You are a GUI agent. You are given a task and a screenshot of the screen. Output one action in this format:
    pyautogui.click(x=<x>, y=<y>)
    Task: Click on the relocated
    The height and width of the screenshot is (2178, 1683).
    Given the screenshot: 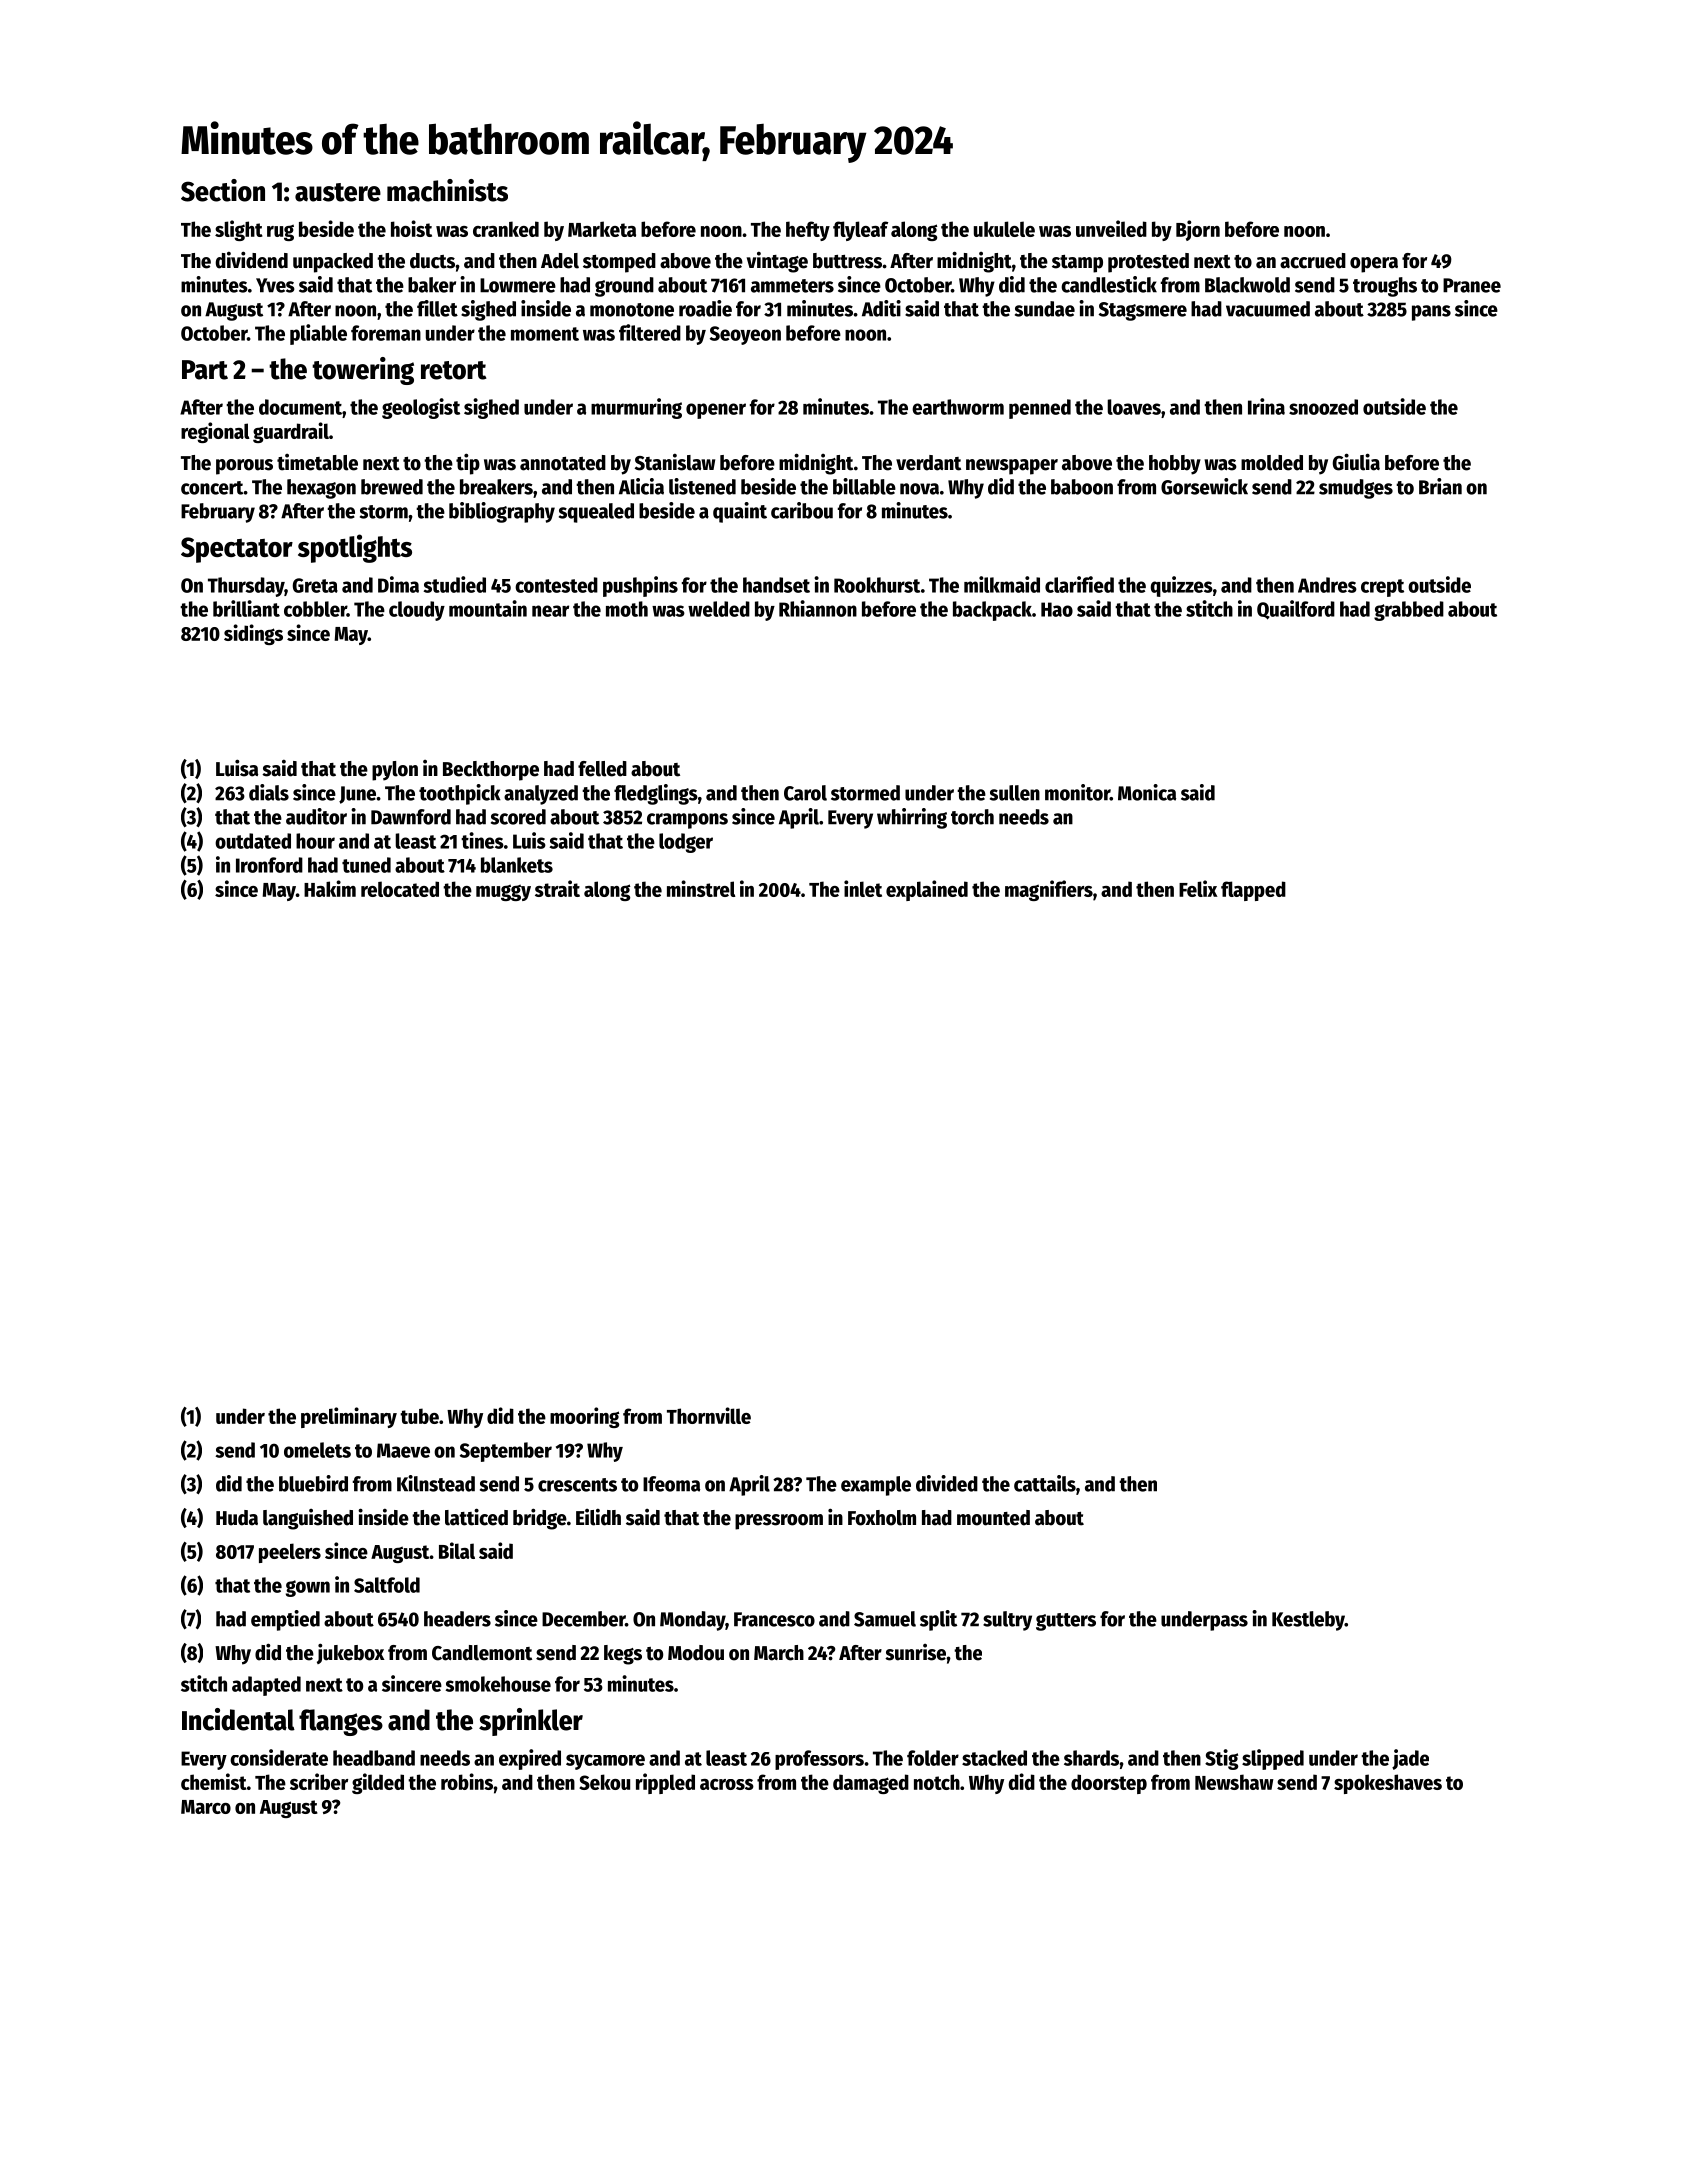 What is the action you would take?
    pyautogui.click(x=400, y=889)
